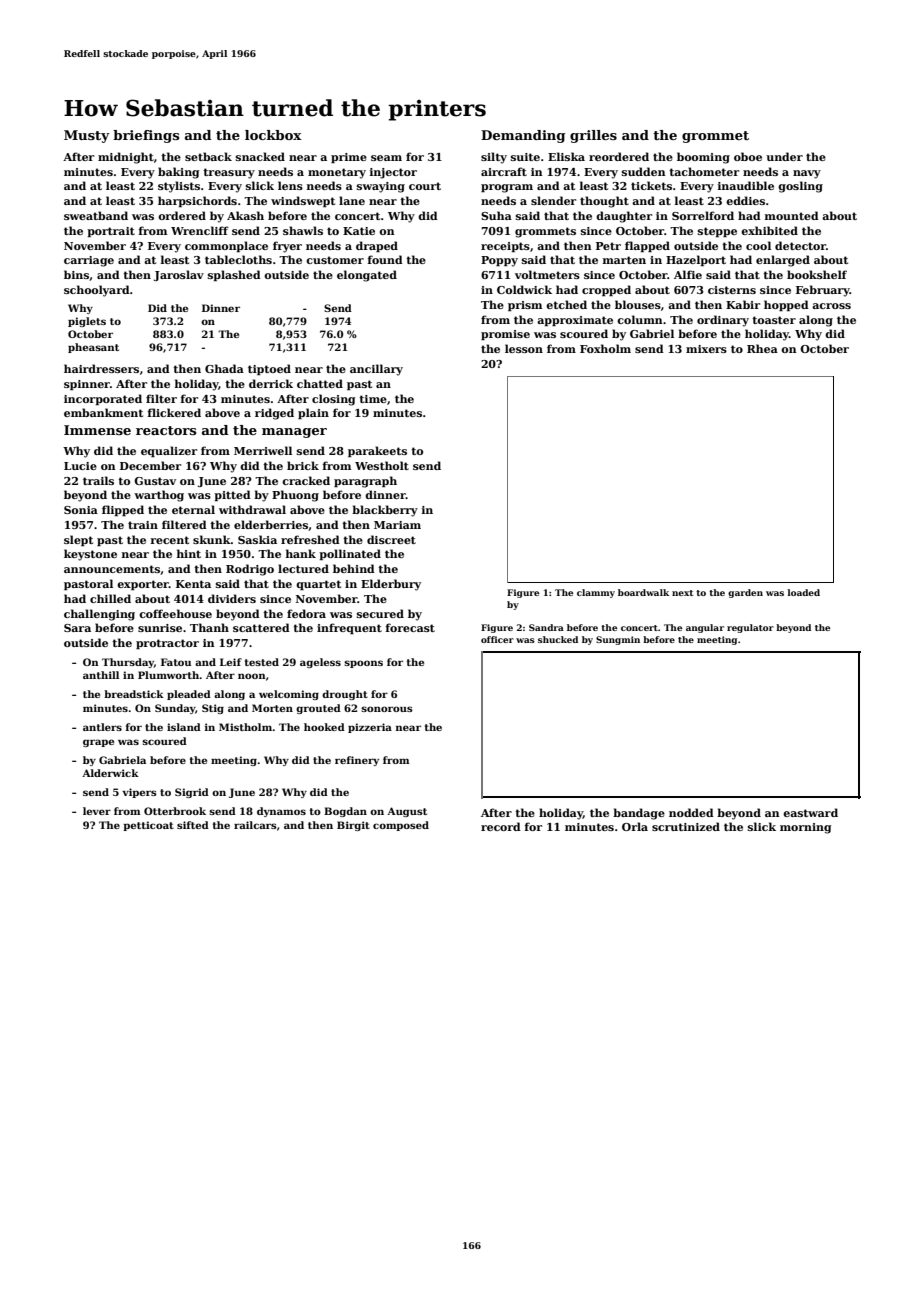 The height and width of the screenshot is (1308, 924). Describe the element at coordinates (269, 369) in the screenshot. I see `tiptoed` at that location.
